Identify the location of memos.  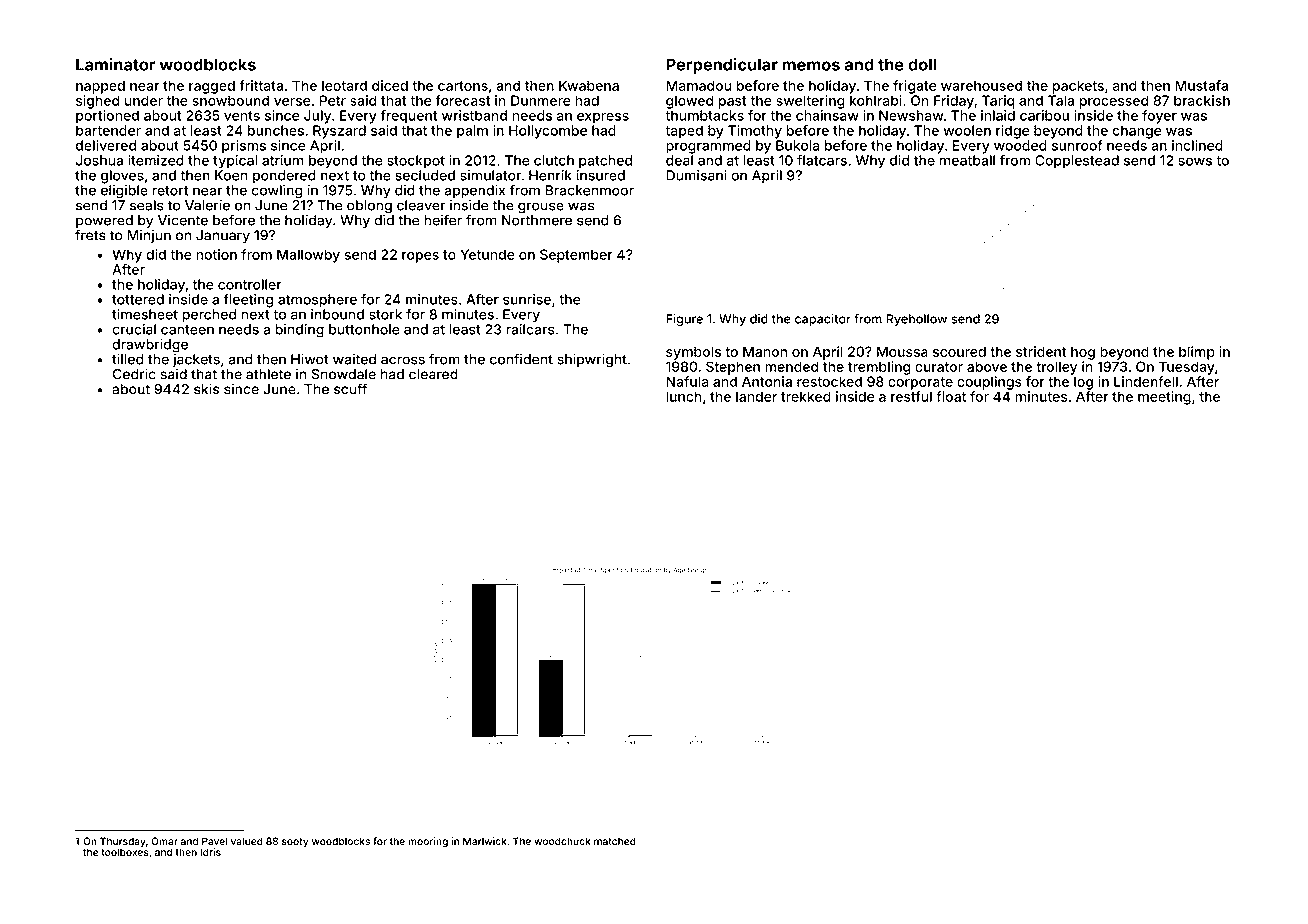
(811, 66).
